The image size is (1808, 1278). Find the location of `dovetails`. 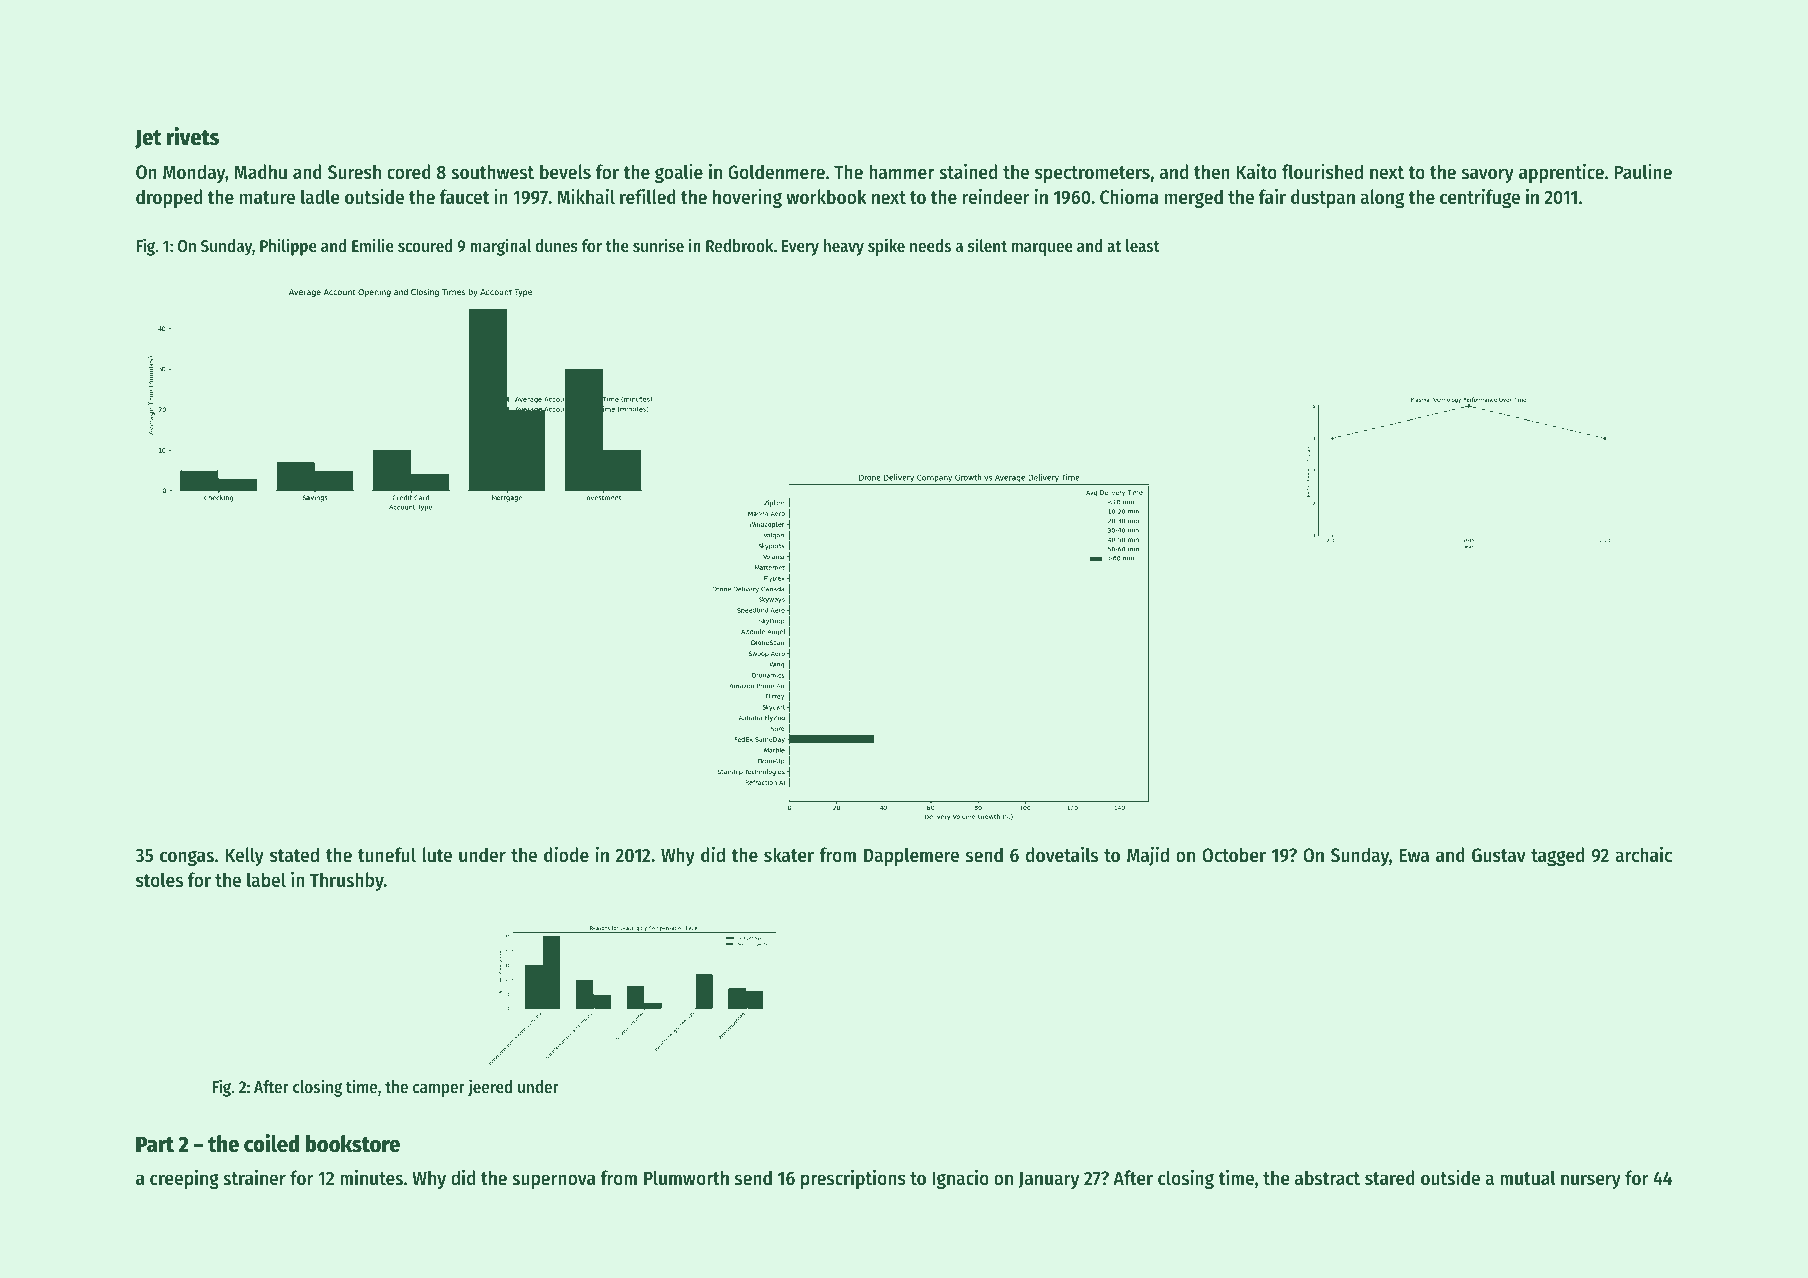

dovetails is located at coordinates (1062, 854).
